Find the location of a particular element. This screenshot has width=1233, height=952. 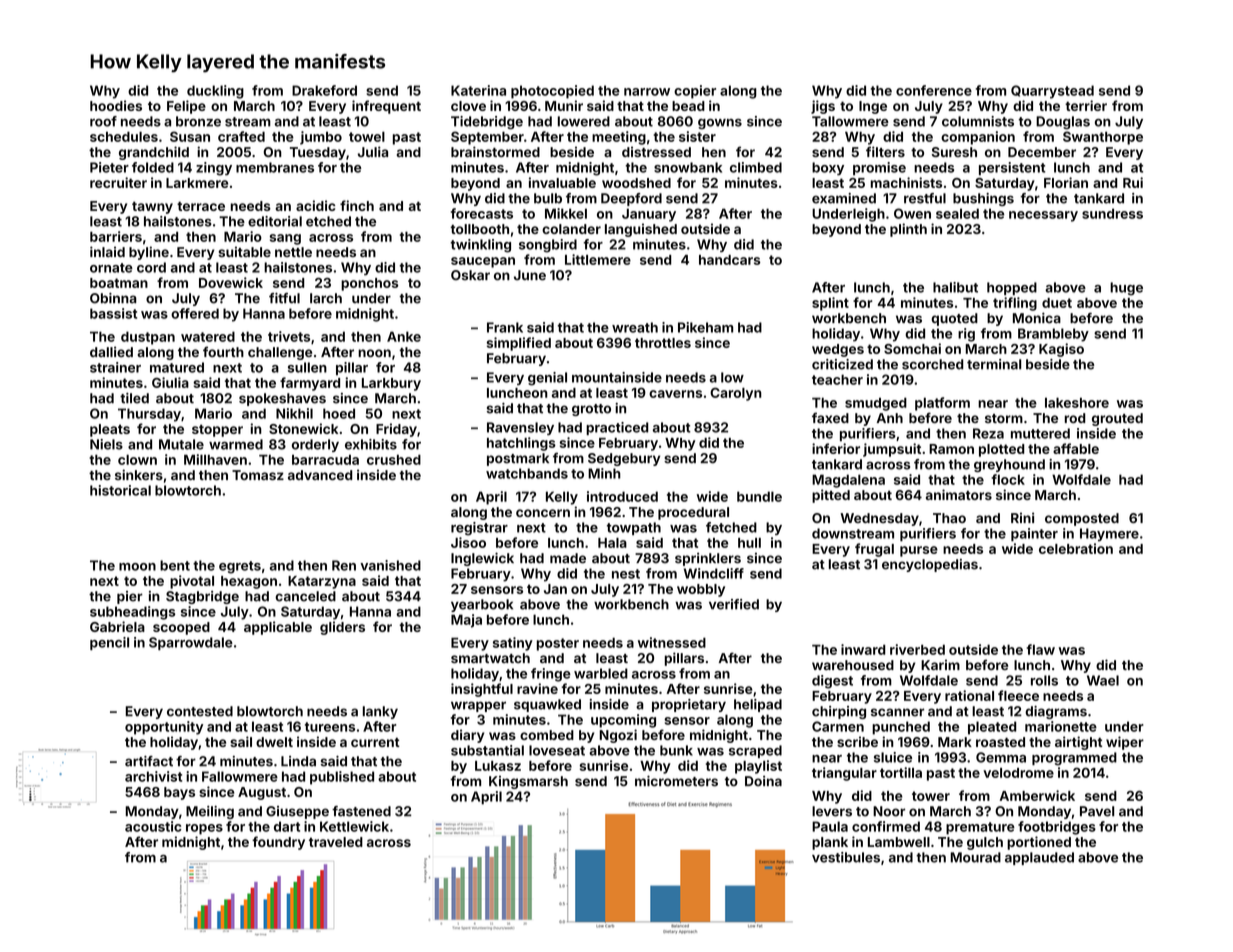

throttles is located at coordinates (663, 343).
